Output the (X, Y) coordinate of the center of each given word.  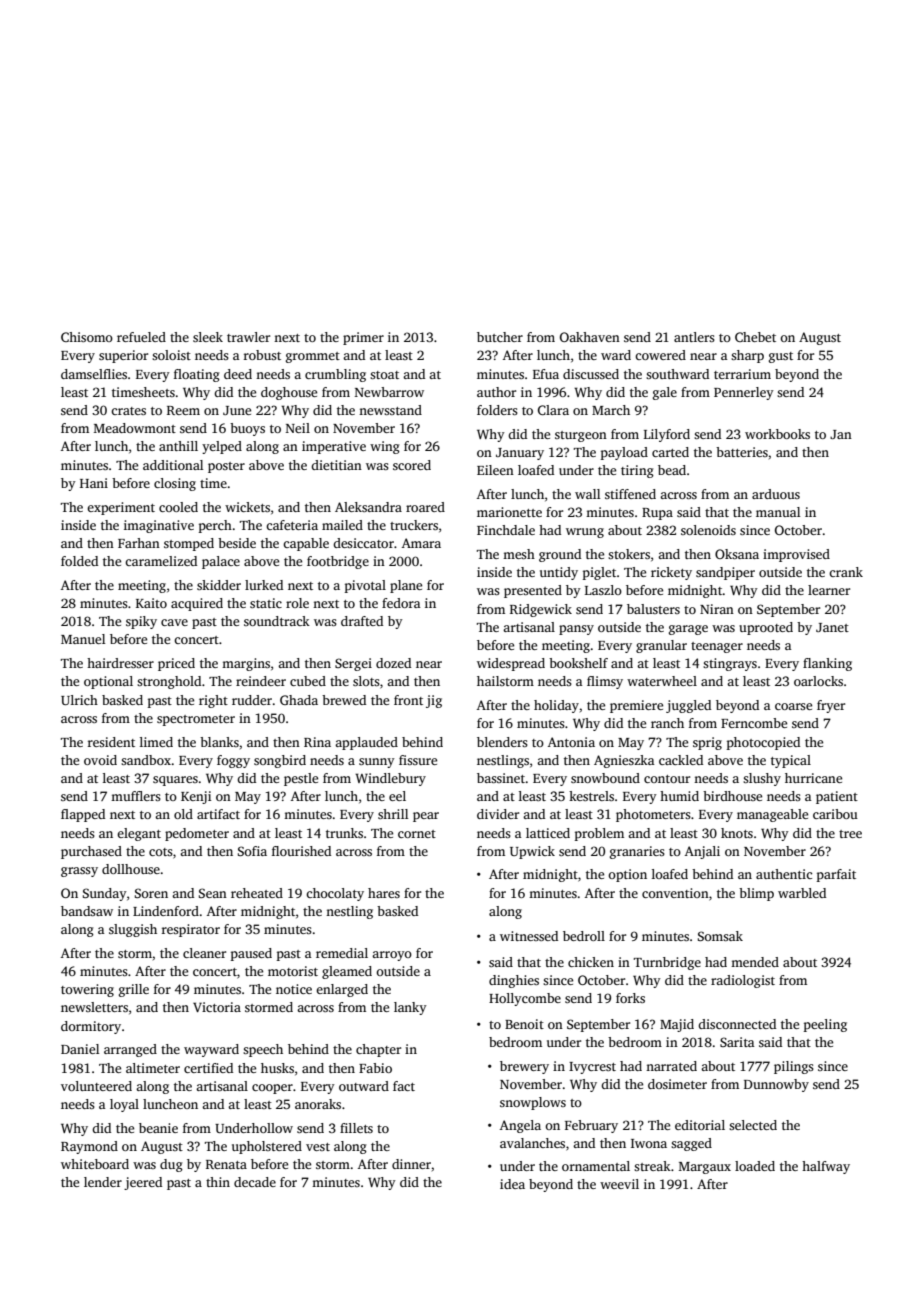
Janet (832, 627)
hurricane (813, 778)
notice (294, 989)
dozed (393, 663)
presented (533, 591)
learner (829, 590)
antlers (694, 337)
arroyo (392, 956)
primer (363, 338)
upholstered (267, 1147)
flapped (83, 815)
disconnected (737, 1024)
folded (79, 561)
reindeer (261, 681)
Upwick (532, 852)
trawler (248, 337)
